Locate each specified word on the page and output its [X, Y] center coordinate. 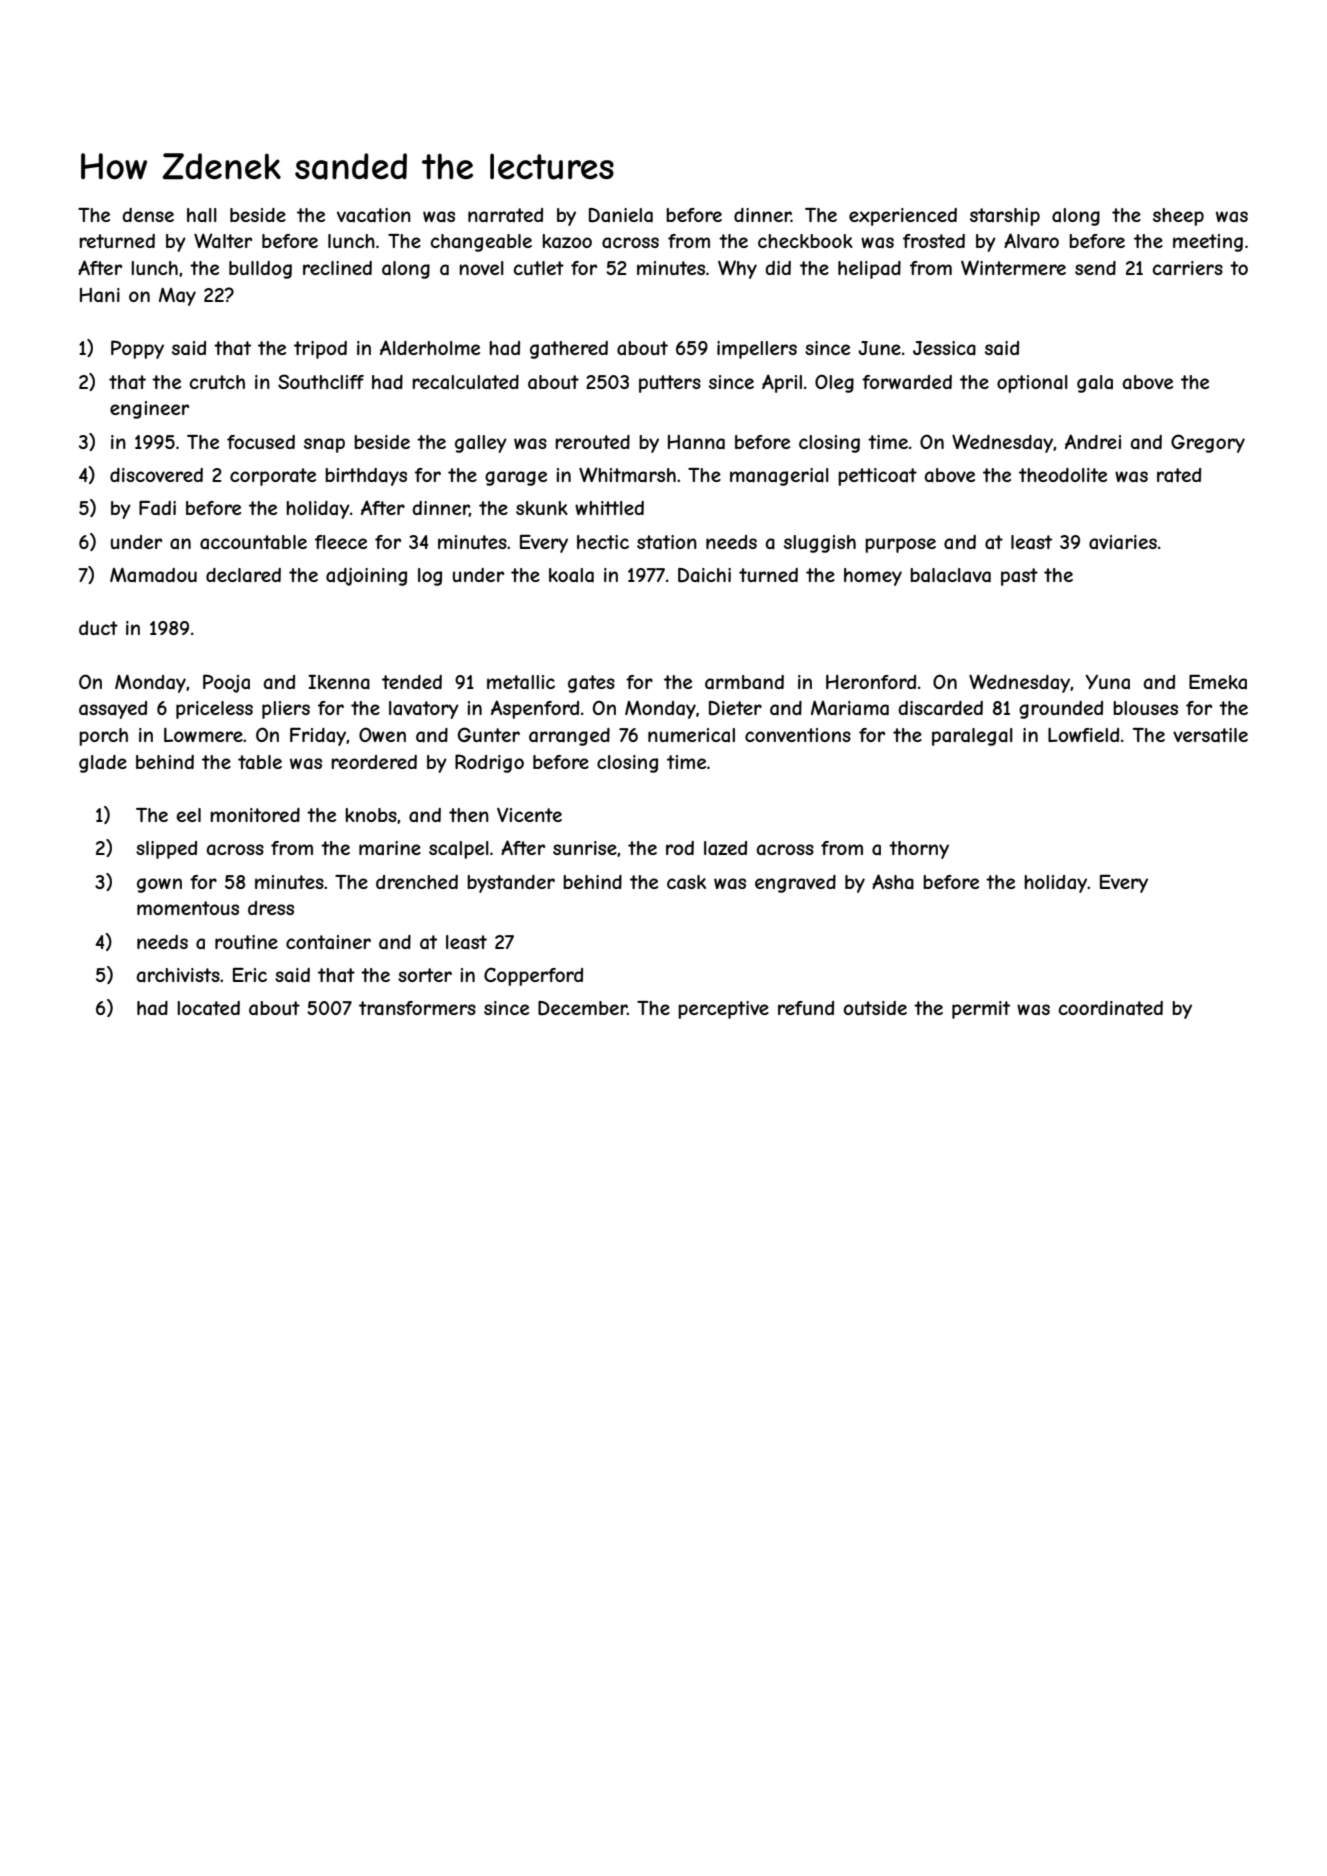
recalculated [465, 382]
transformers [417, 1008]
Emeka [1218, 682]
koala [571, 575]
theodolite [1063, 475]
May [177, 297]
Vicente [529, 815]
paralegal [972, 737]
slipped [166, 850]
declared [243, 575]
